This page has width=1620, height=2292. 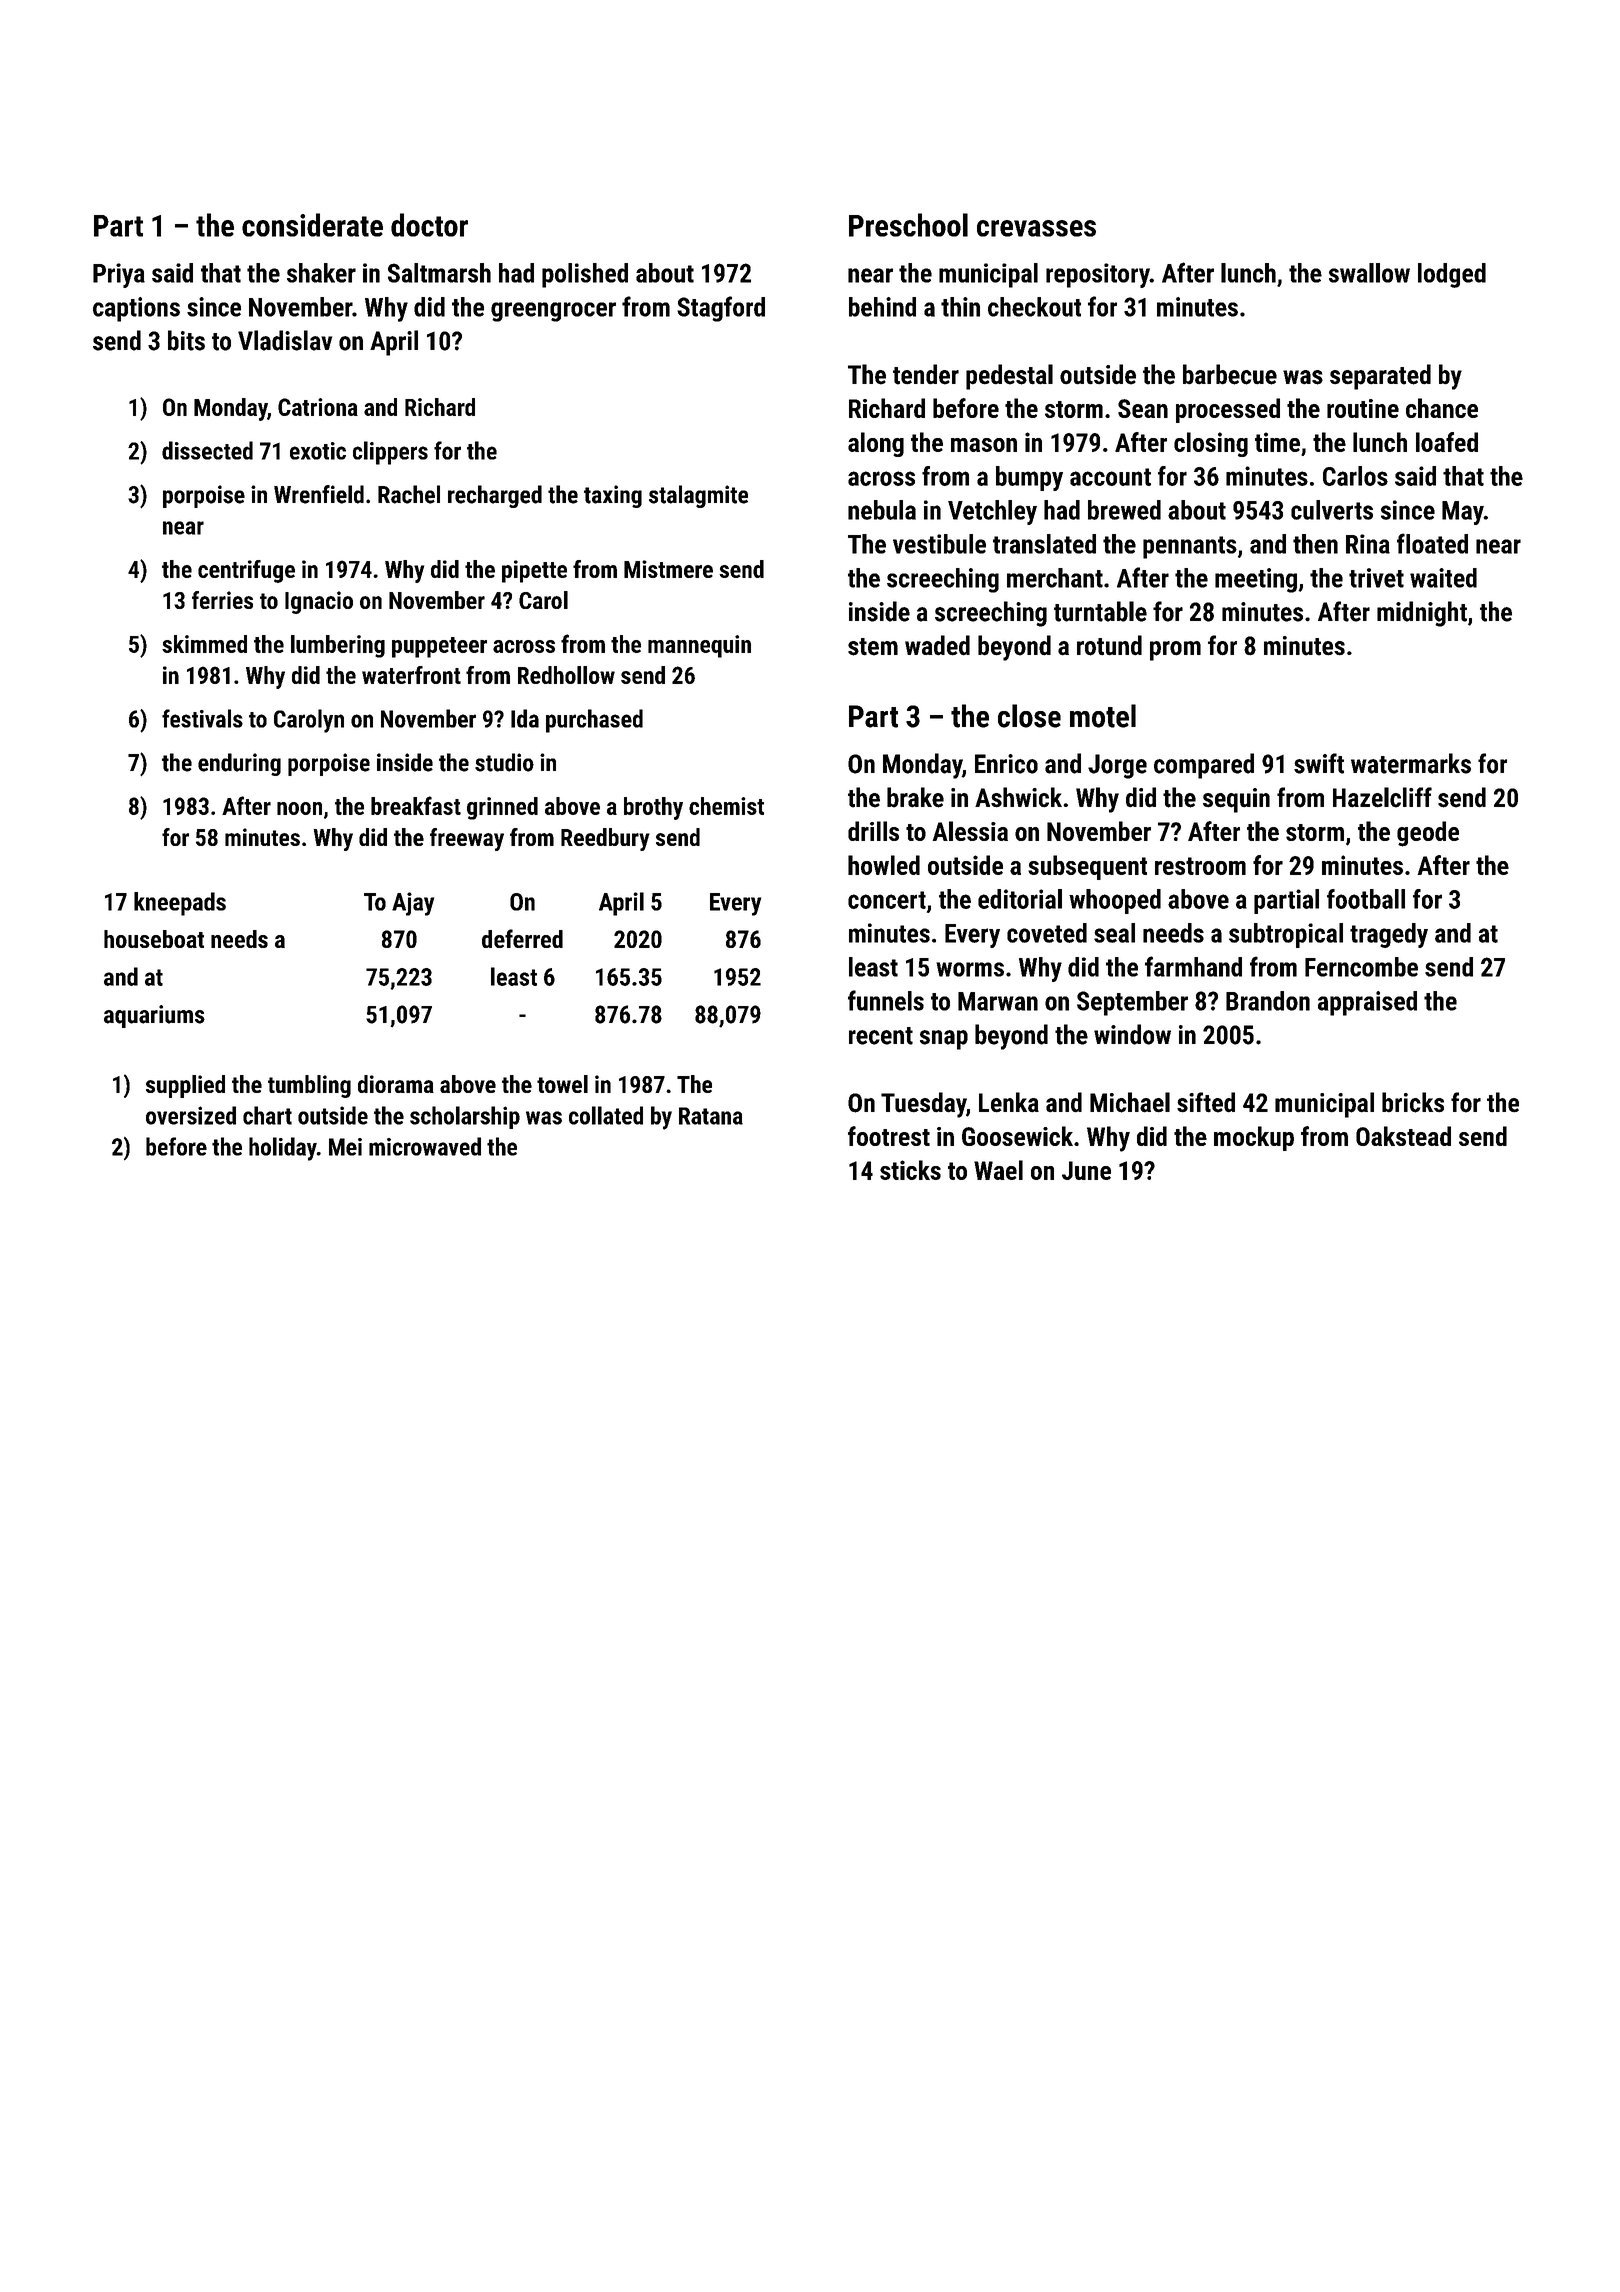 What do you see at coordinates (154, 1016) in the page?
I see `aquariums` at bounding box center [154, 1016].
